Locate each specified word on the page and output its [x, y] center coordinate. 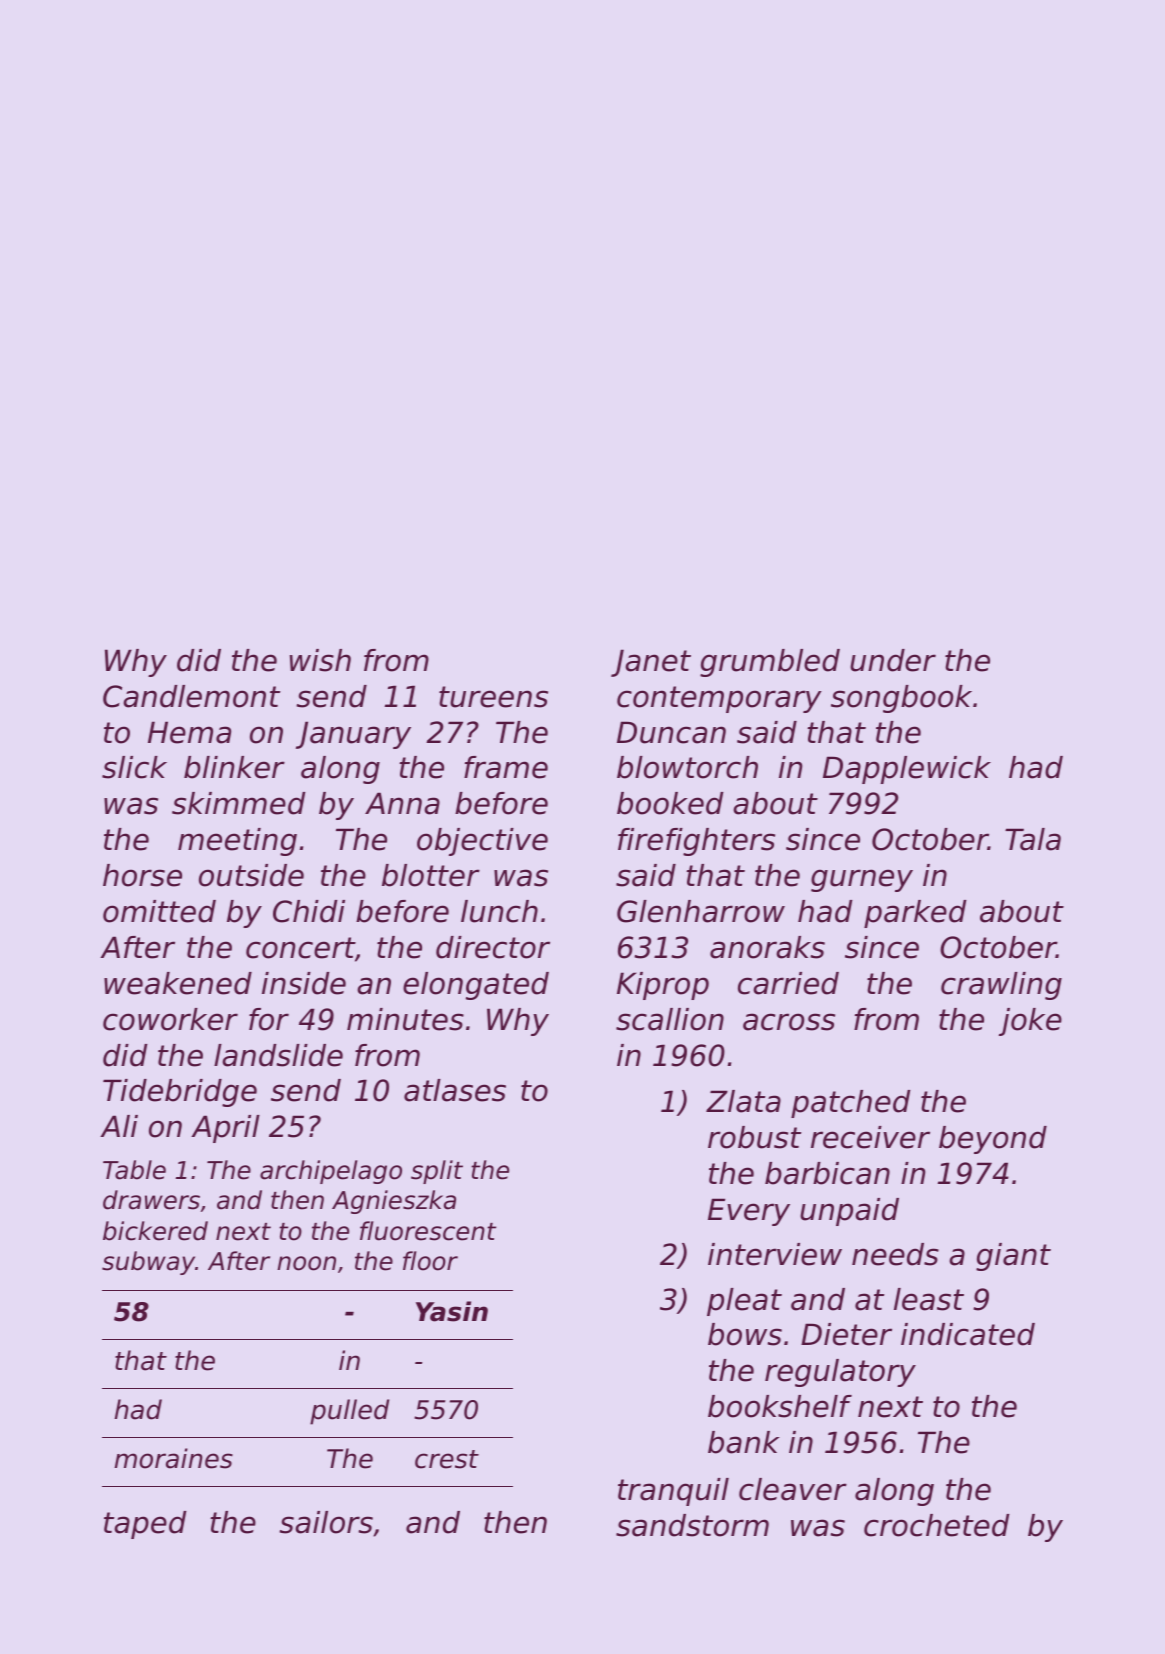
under [893, 660]
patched [851, 1104]
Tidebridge [180, 1093]
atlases [455, 1090]
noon [306, 1263]
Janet [651, 663]
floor [430, 1261]
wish [320, 660]
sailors [326, 1522]
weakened [178, 983]
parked [915, 914]
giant [1013, 1257]
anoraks [767, 947]
